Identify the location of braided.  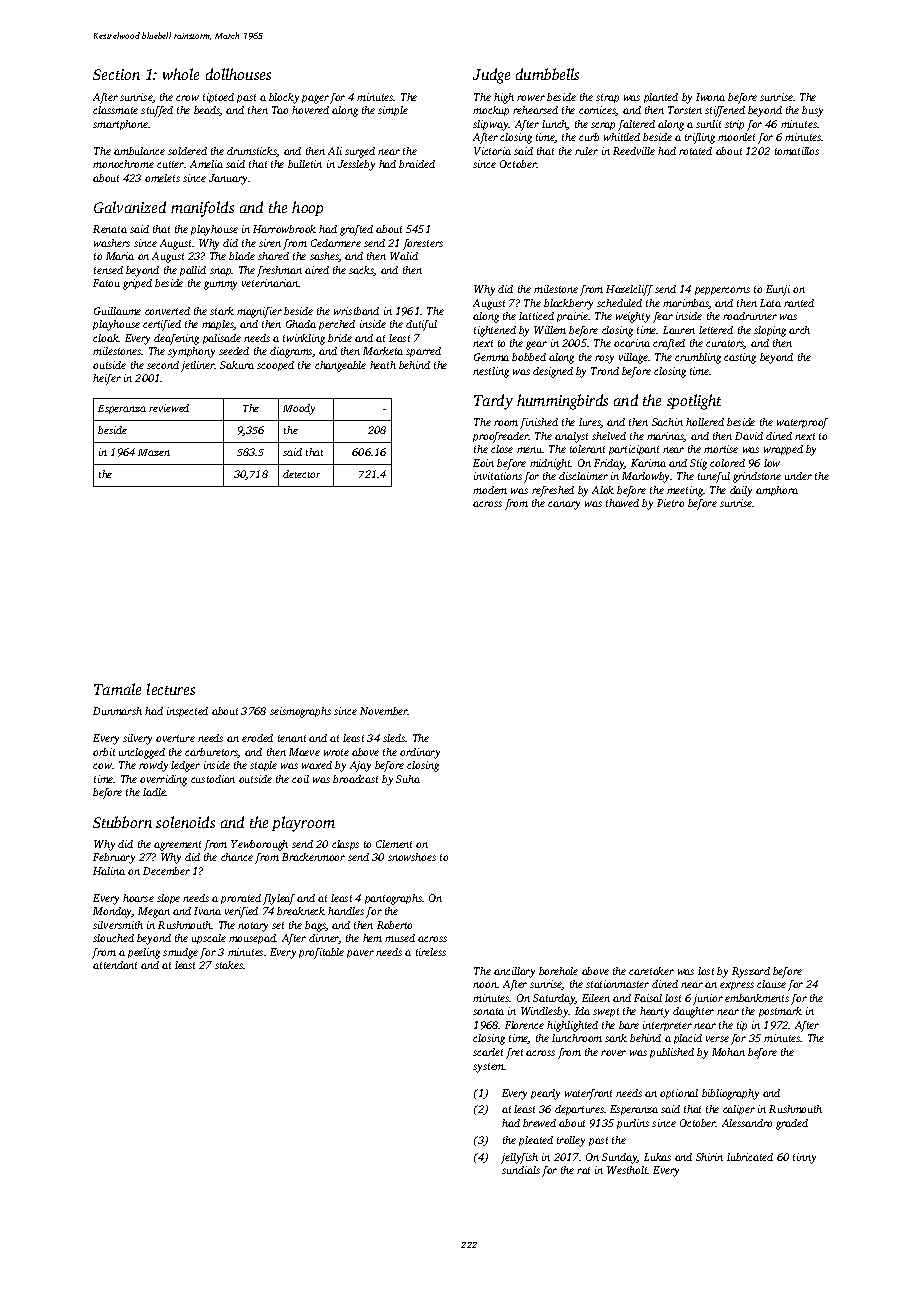
(417, 164).
